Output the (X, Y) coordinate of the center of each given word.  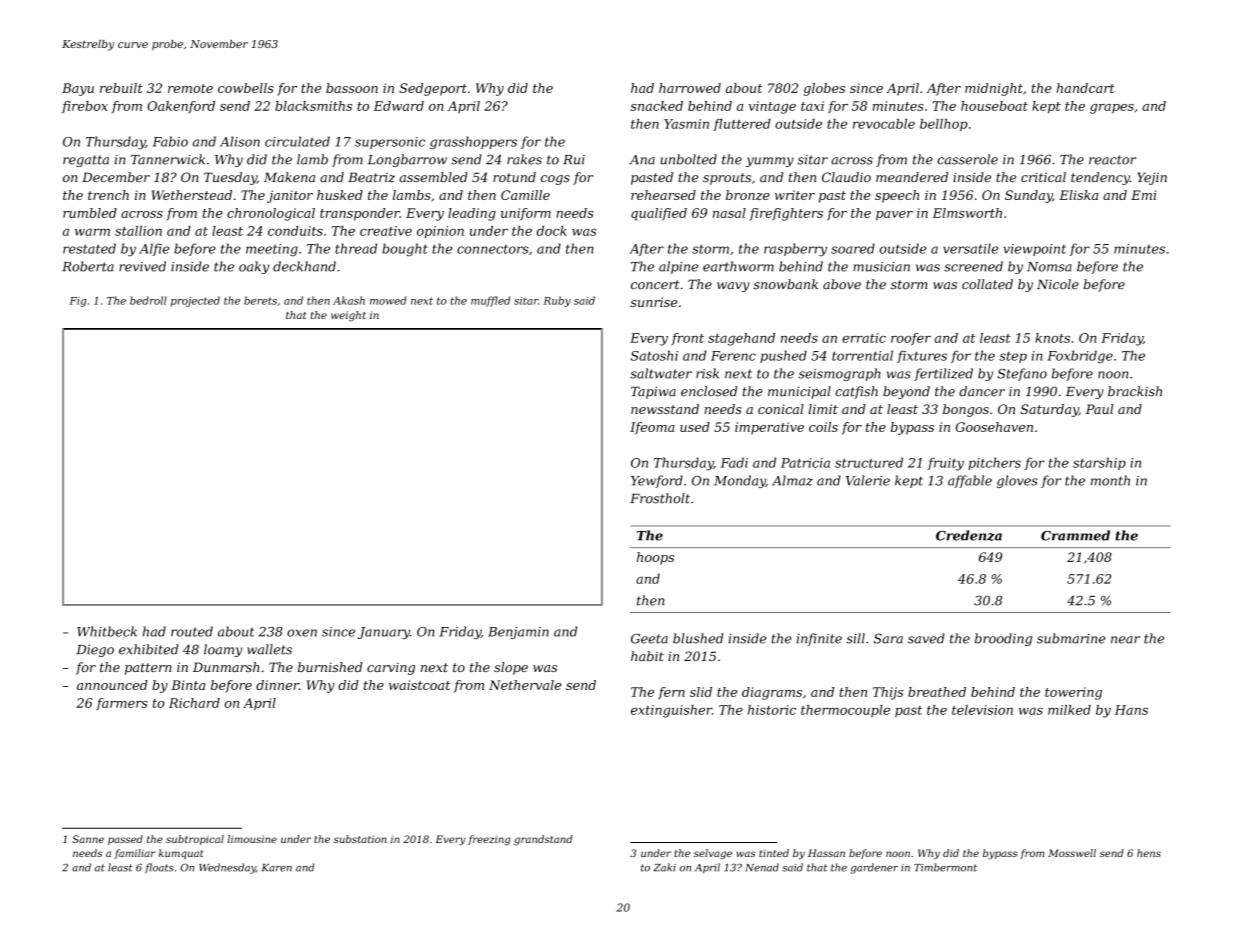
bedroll (148, 300)
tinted (774, 853)
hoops (655, 558)
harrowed (690, 88)
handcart (1085, 88)
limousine (252, 839)
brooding (1003, 639)
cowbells (246, 88)
